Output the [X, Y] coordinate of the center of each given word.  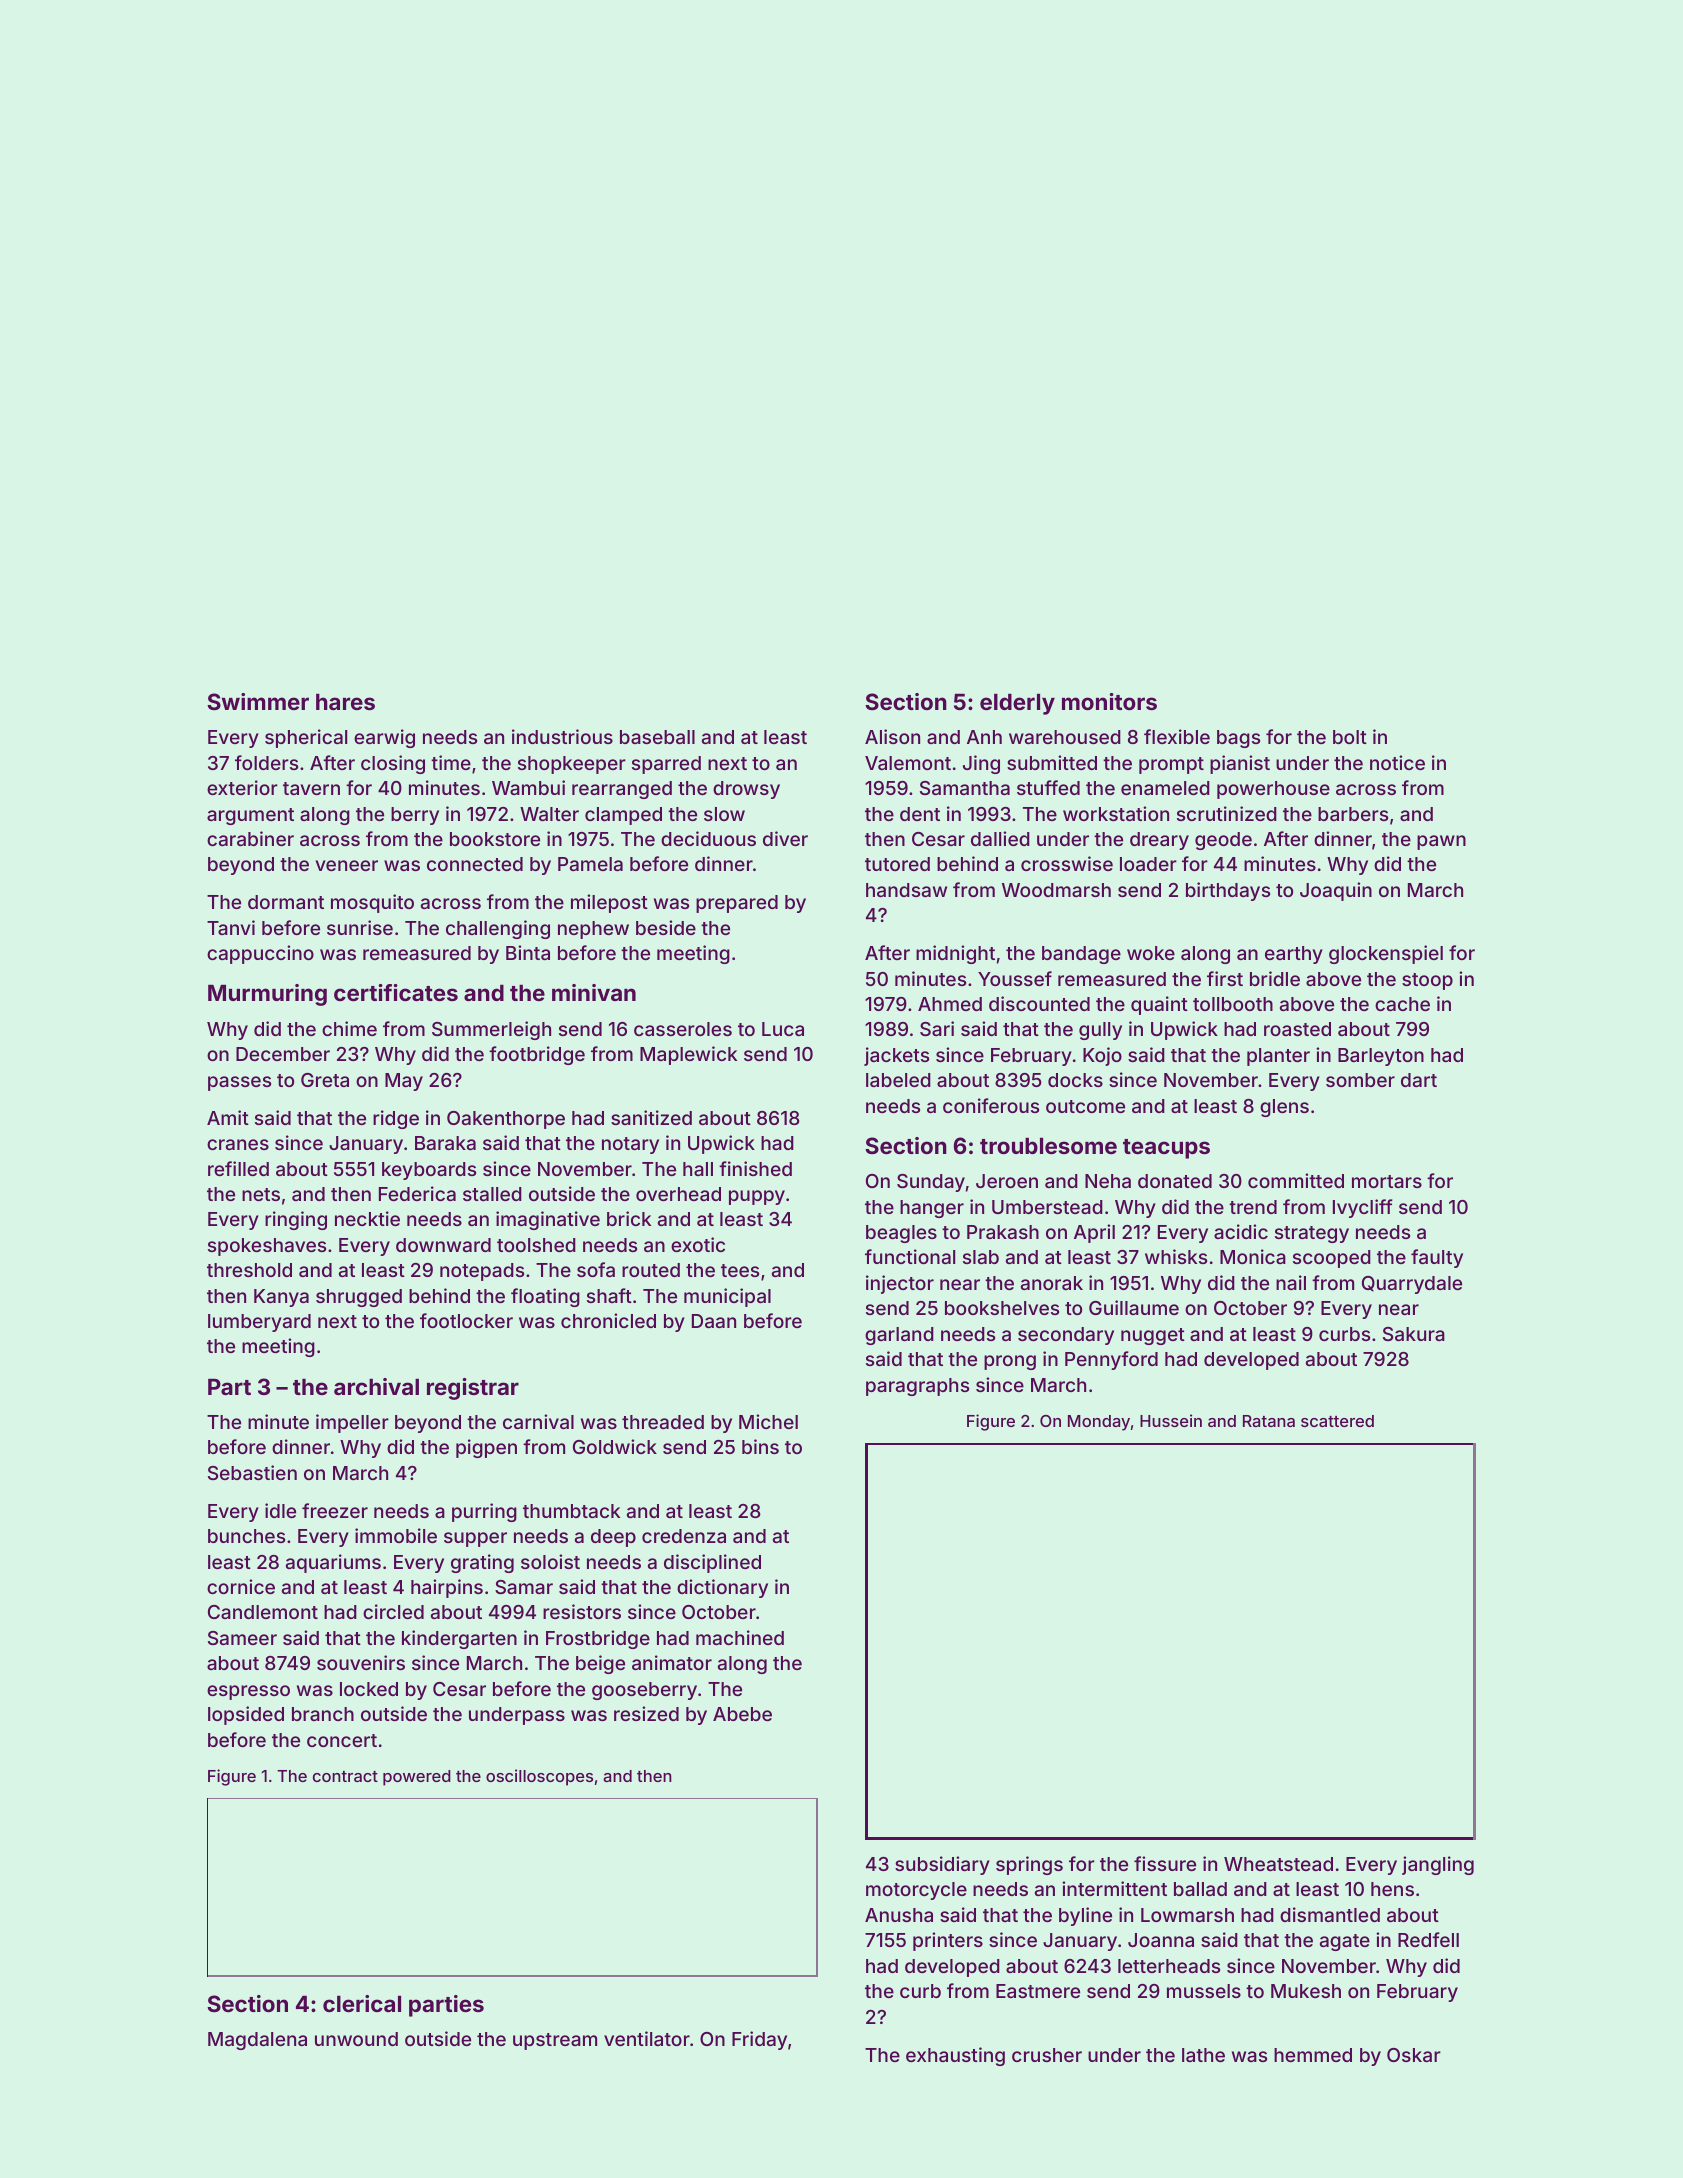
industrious [562, 736]
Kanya [281, 1298]
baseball [657, 737]
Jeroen [1007, 1181]
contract [345, 1776]
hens [1392, 1889]
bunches [246, 1536]
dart [1419, 1080]
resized [646, 1713]
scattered [1337, 1421]
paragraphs [917, 1387]
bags [1238, 739]
